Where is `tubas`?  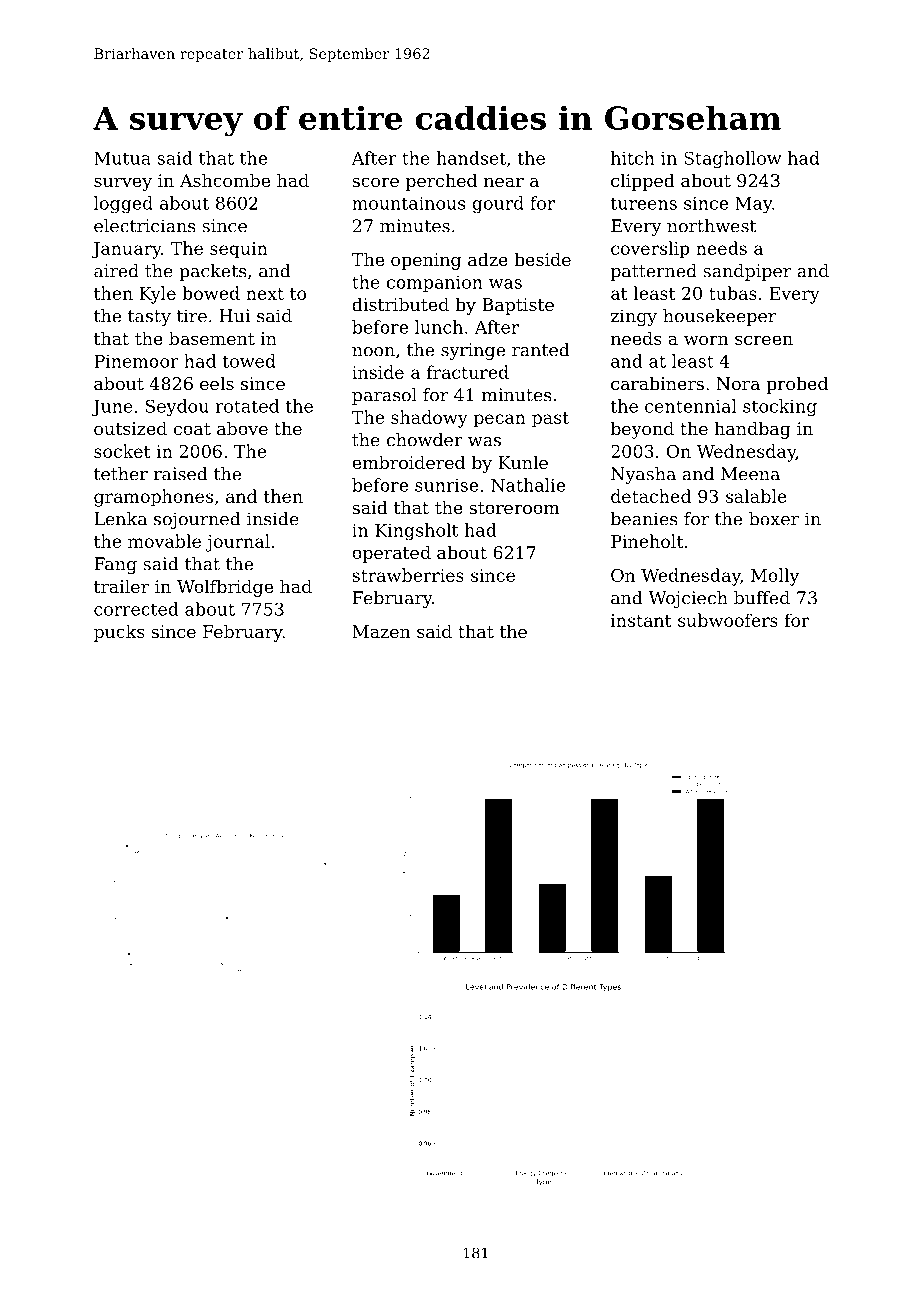
tubas is located at coordinates (733, 293).
